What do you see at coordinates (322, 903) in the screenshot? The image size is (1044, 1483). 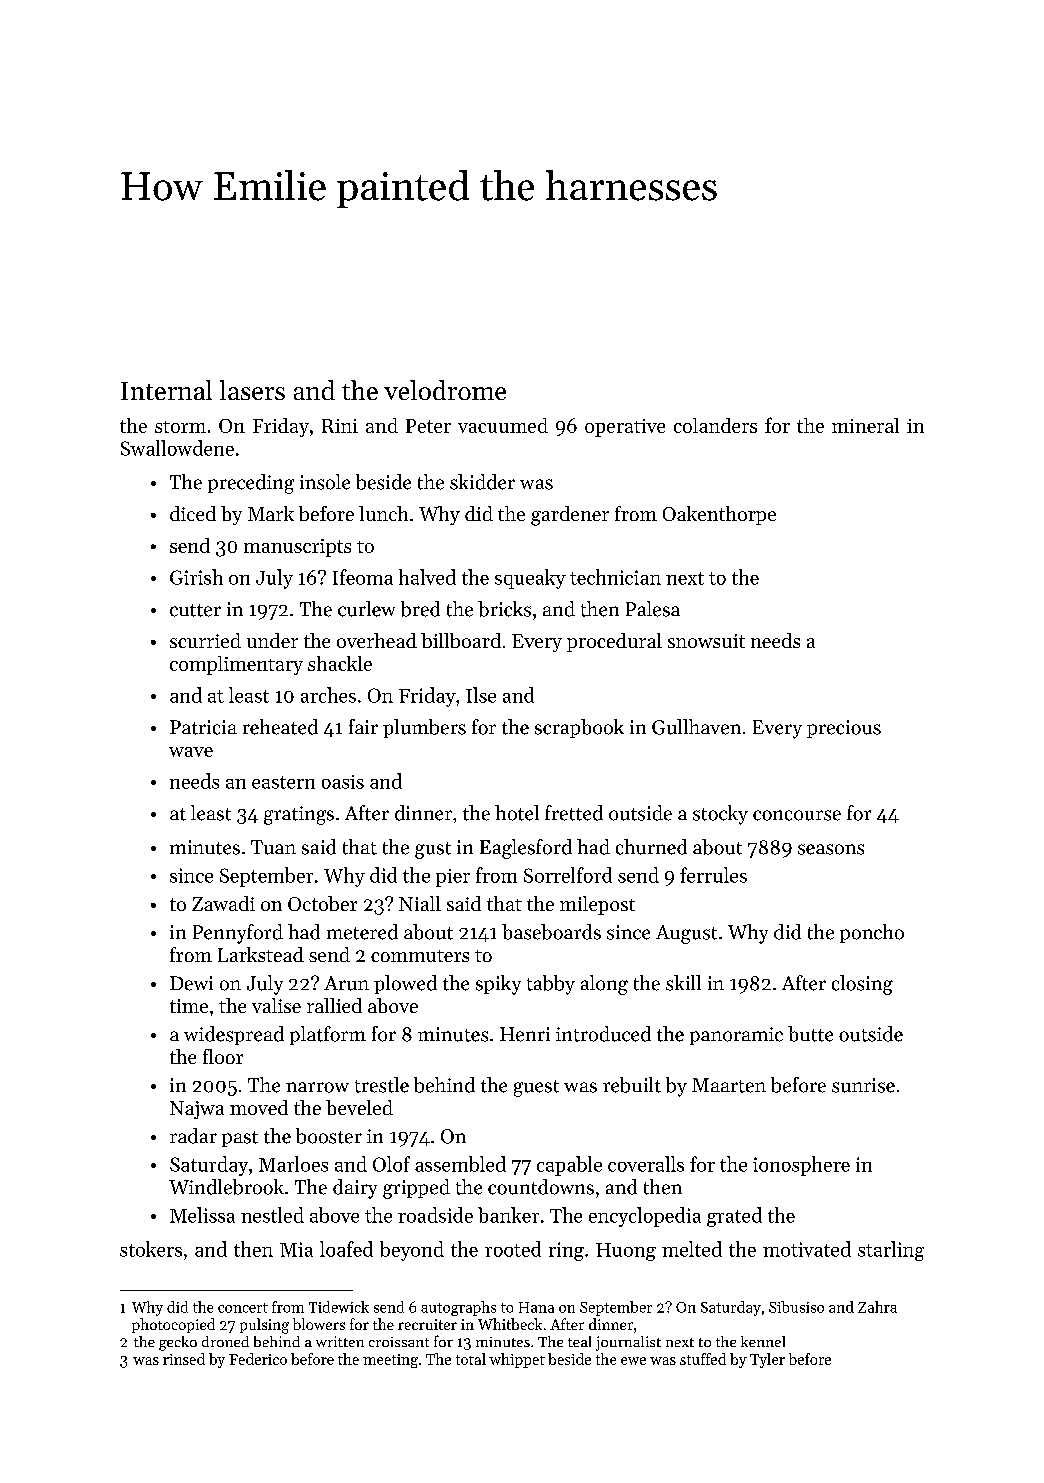 I see `October` at bounding box center [322, 903].
